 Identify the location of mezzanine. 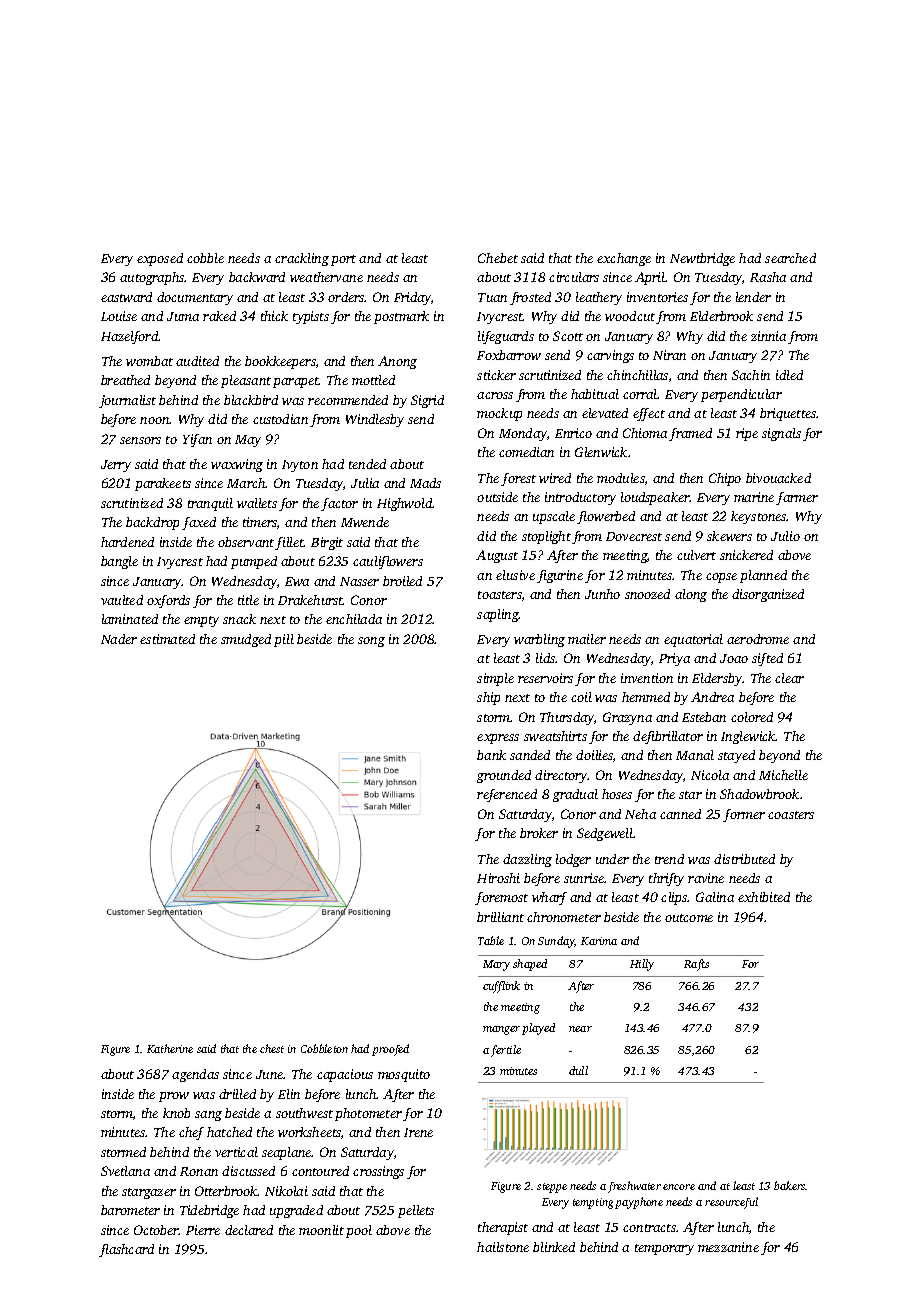
(728, 1247).
